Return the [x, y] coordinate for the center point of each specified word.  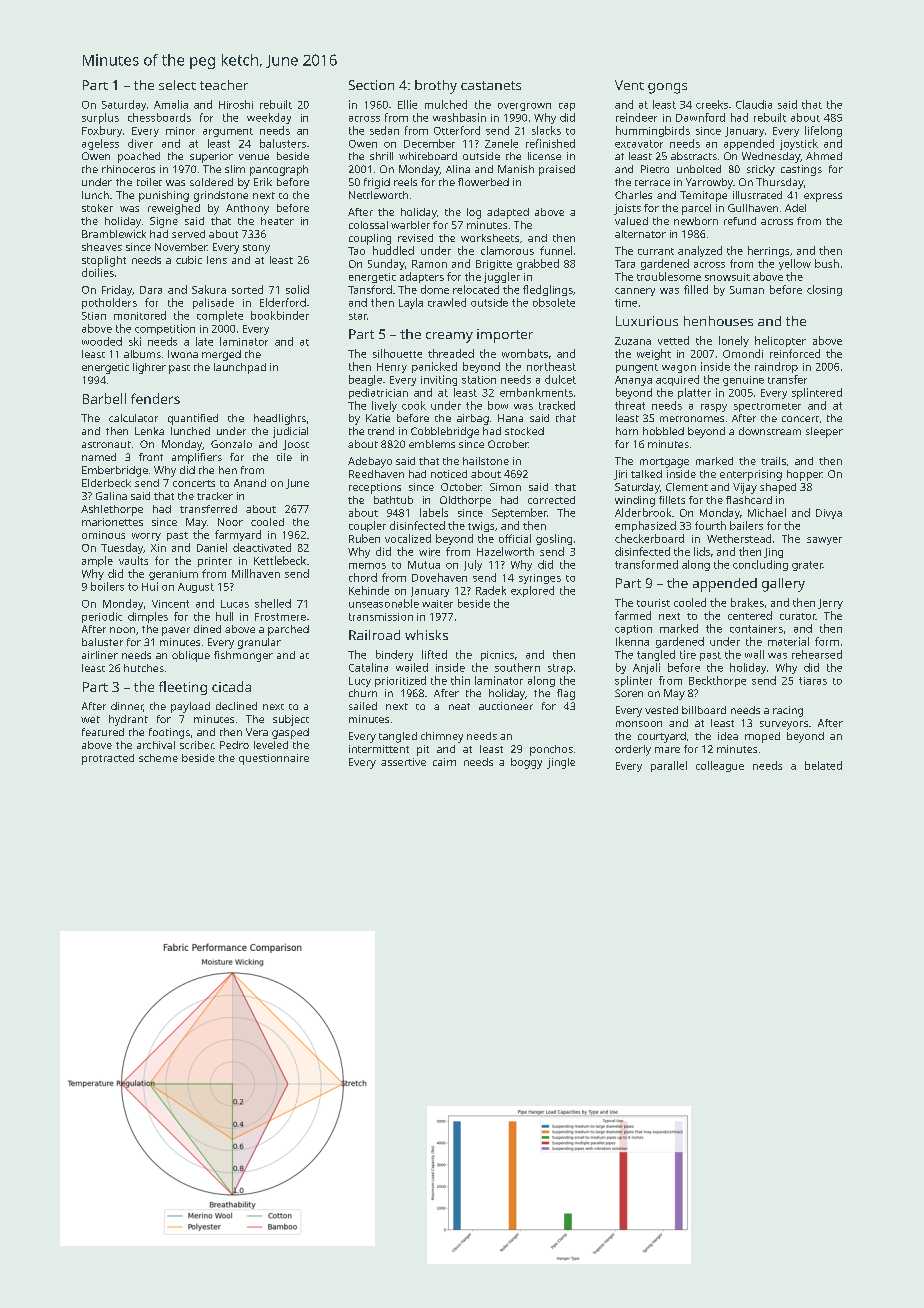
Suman [747, 290]
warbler [410, 225]
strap [560, 669]
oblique [191, 656]
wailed [412, 667]
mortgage [664, 463]
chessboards [159, 117]
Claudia [754, 104]
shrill [381, 156]
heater [277, 221]
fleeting [183, 688]
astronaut [106, 444]
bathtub [393, 500]
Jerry [830, 604]
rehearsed [817, 654]
